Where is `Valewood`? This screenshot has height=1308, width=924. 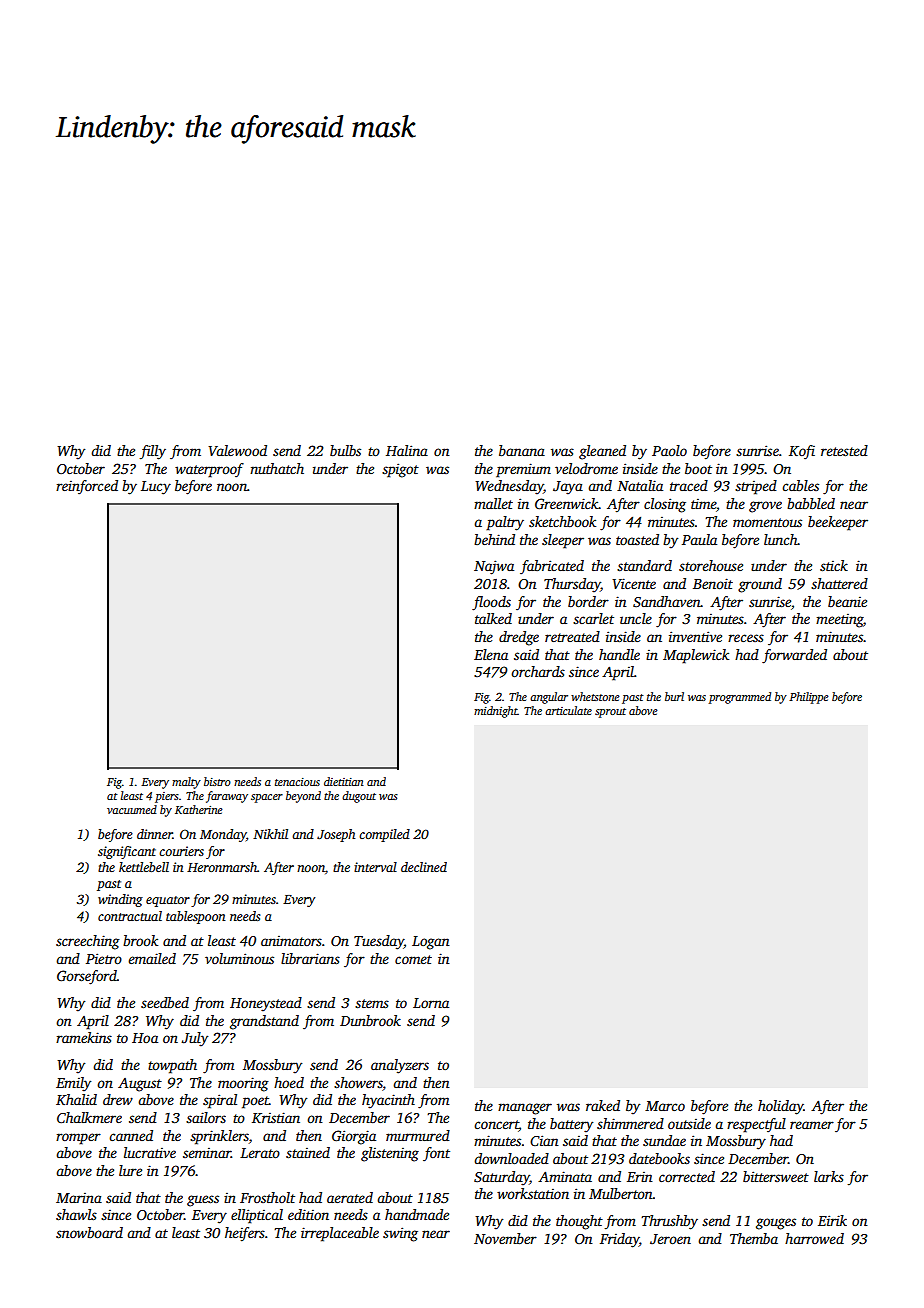
Valewood is located at coordinates (237, 450).
